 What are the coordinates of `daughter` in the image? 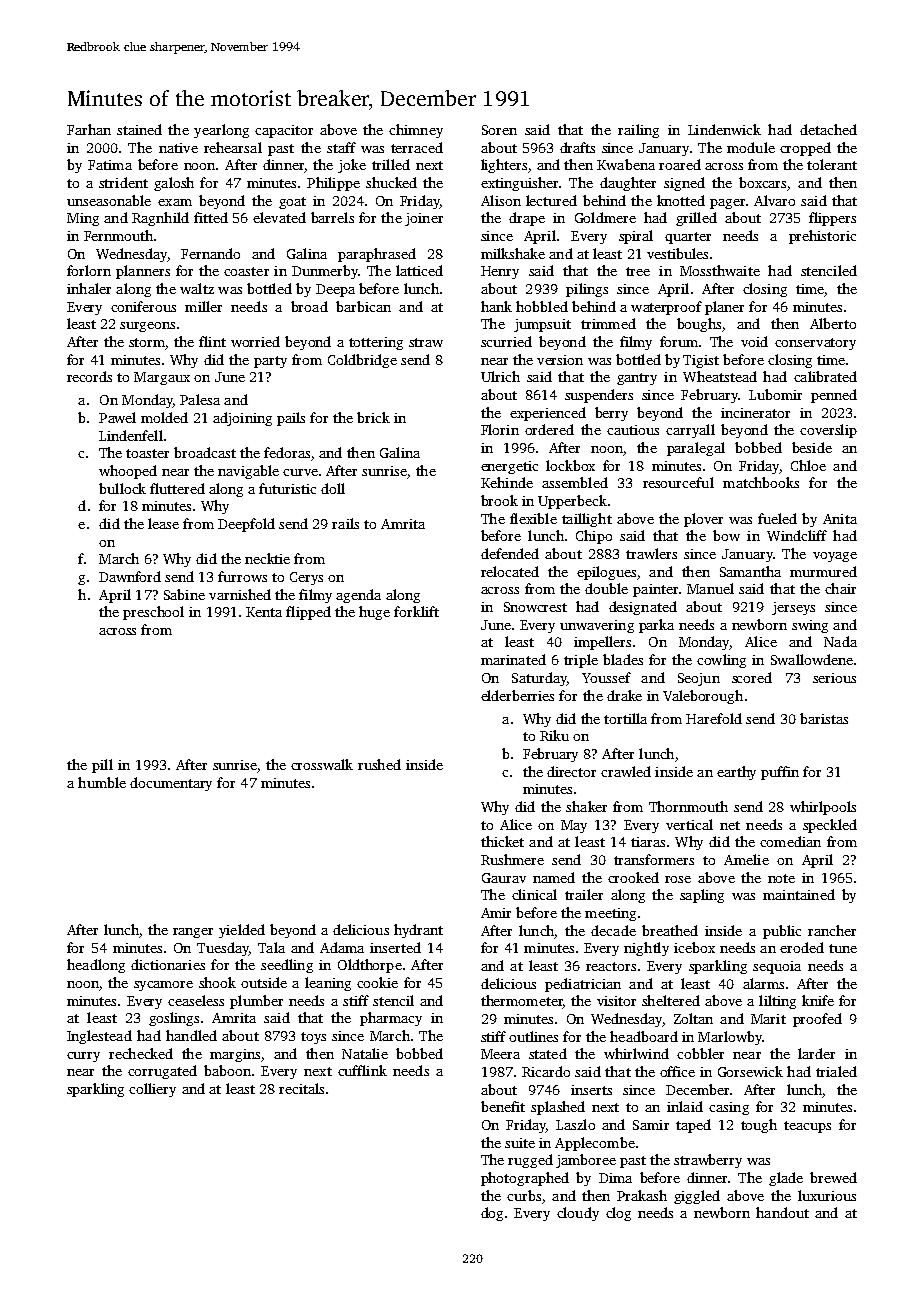 It's located at (628, 184).
